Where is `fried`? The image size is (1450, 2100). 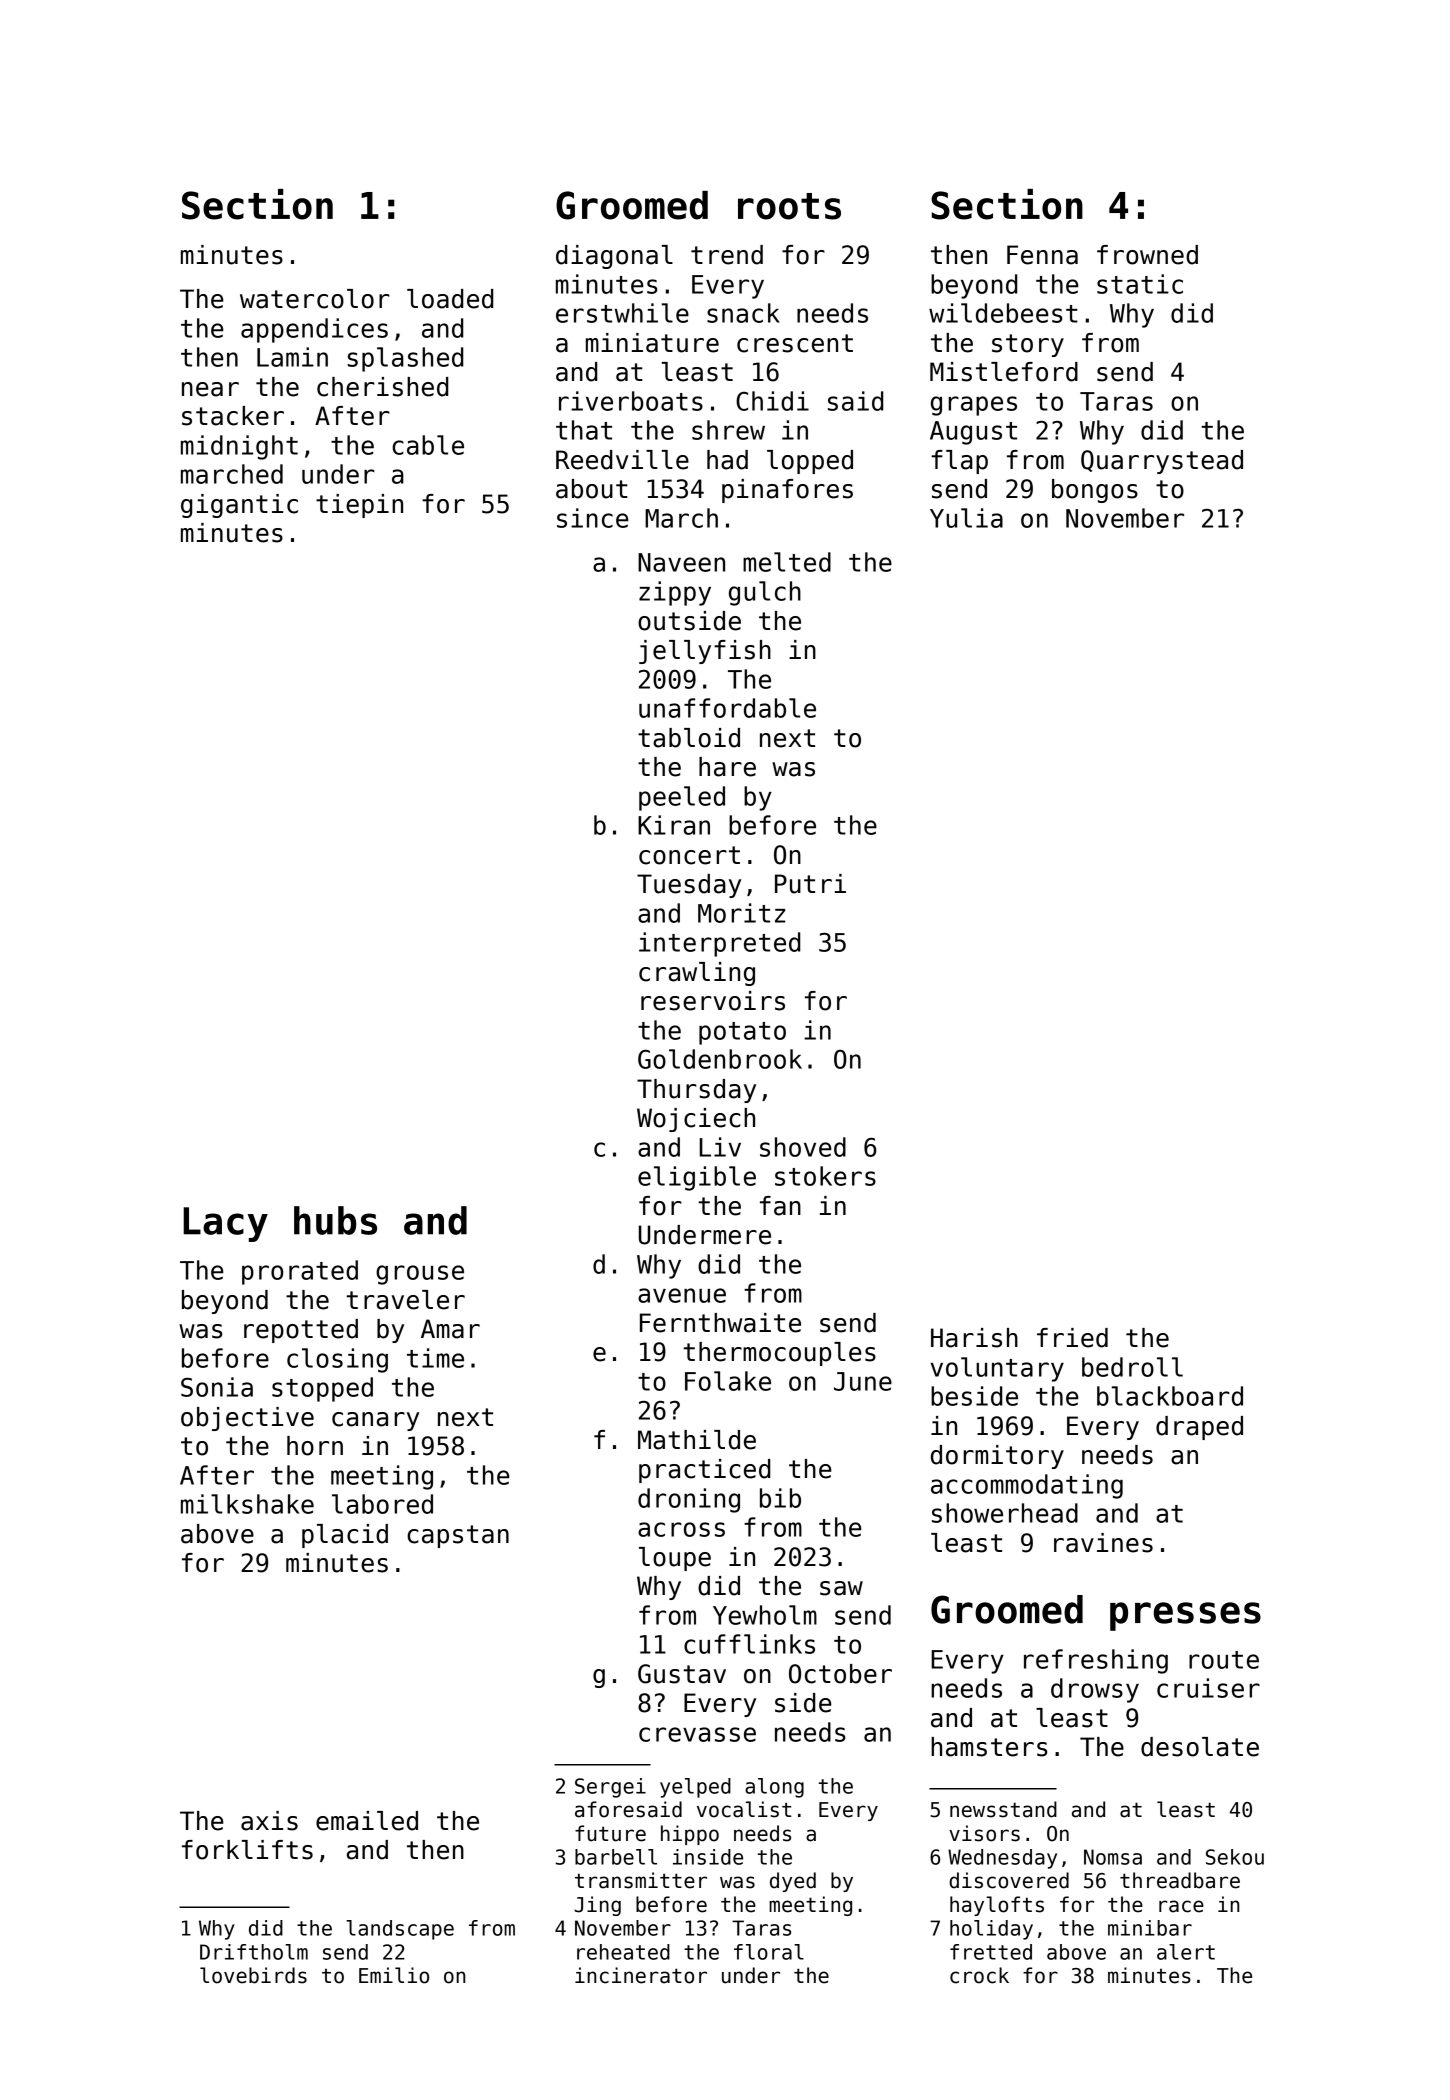
fried is located at coordinates (1072, 1338).
